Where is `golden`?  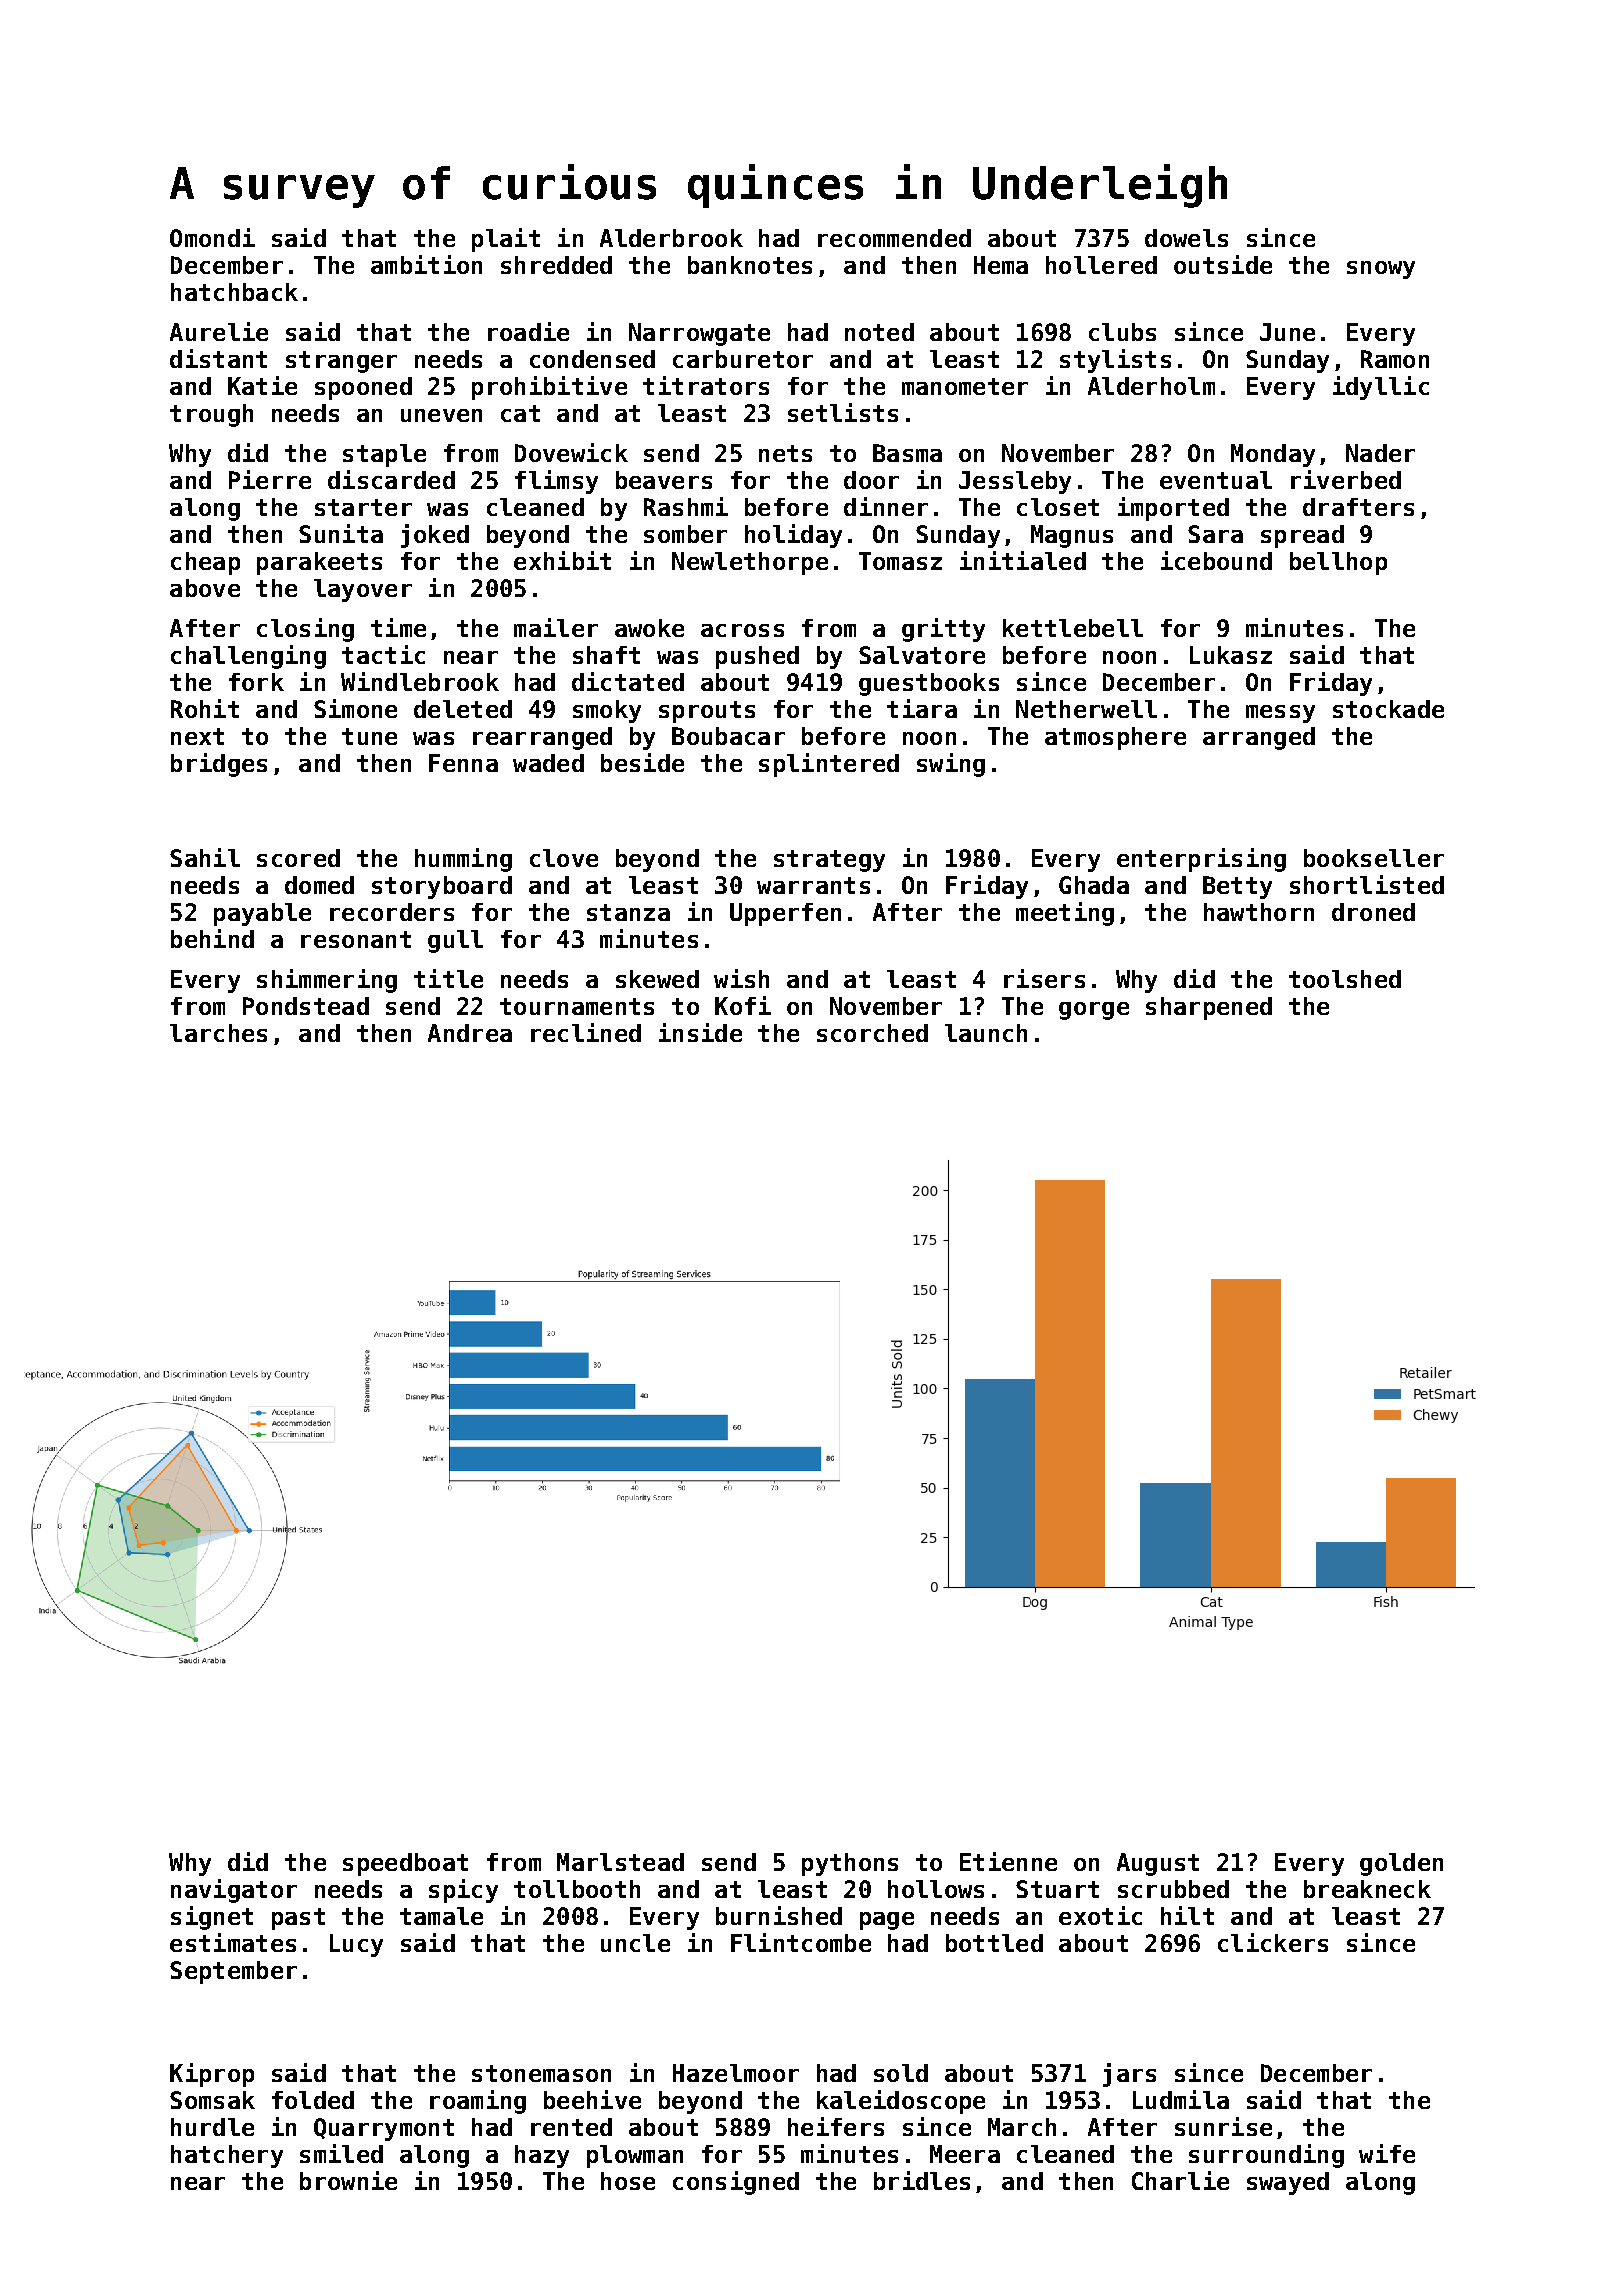 golden is located at coordinates (1401, 1864).
